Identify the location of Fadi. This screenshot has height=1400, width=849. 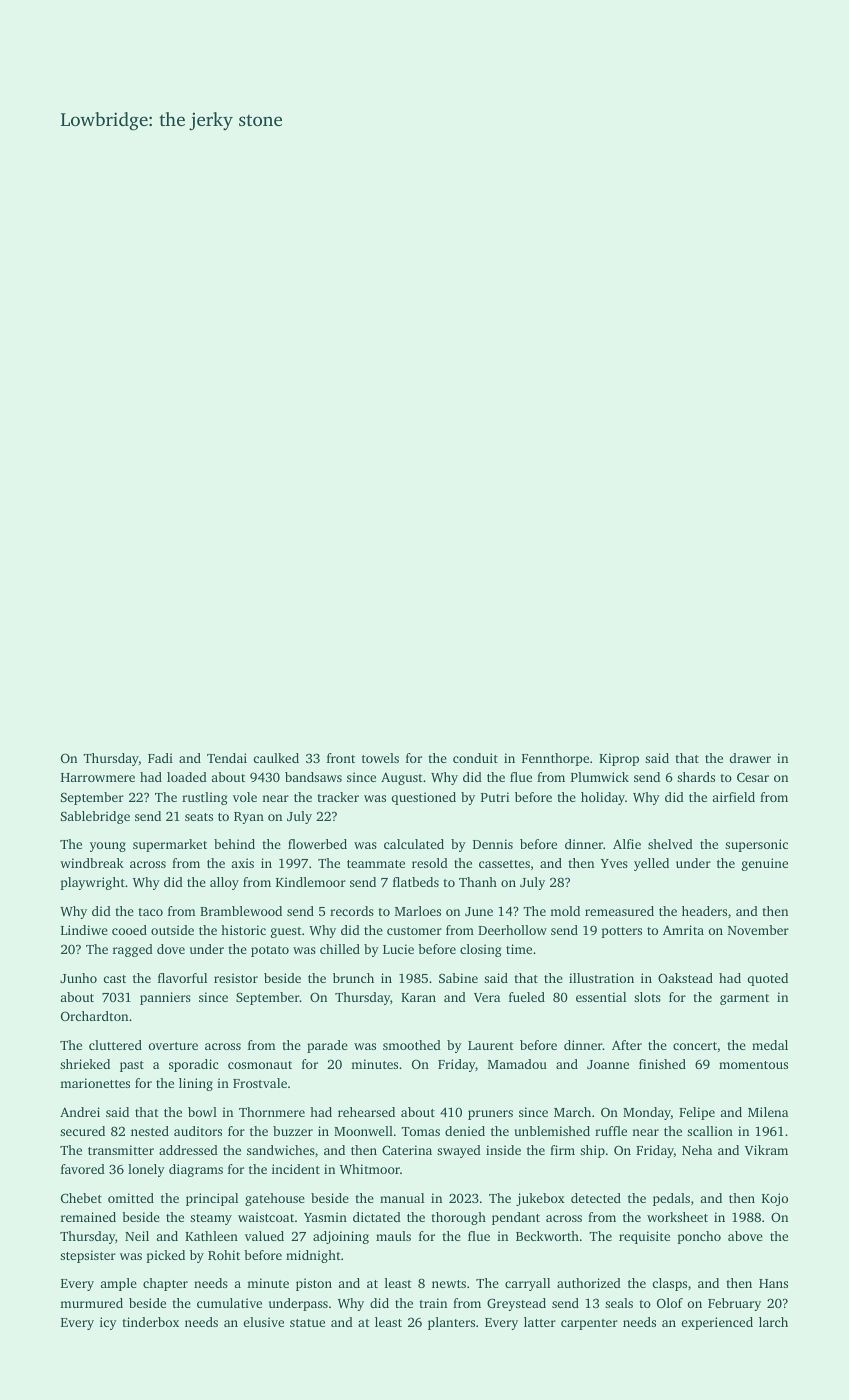
(160, 758).
